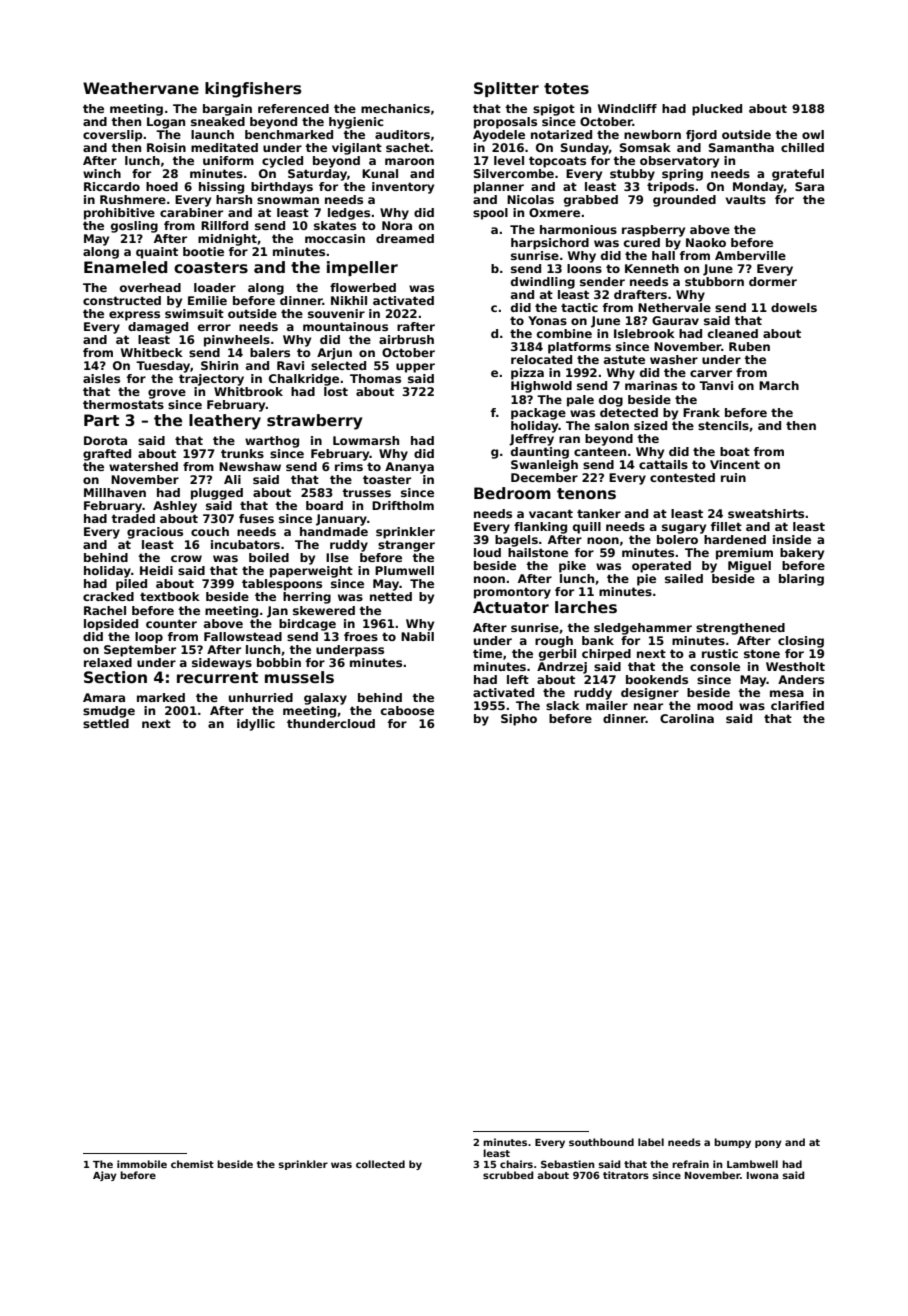  Describe the element at coordinates (687, 718) in the screenshot. I see `Carolina` at that location.
